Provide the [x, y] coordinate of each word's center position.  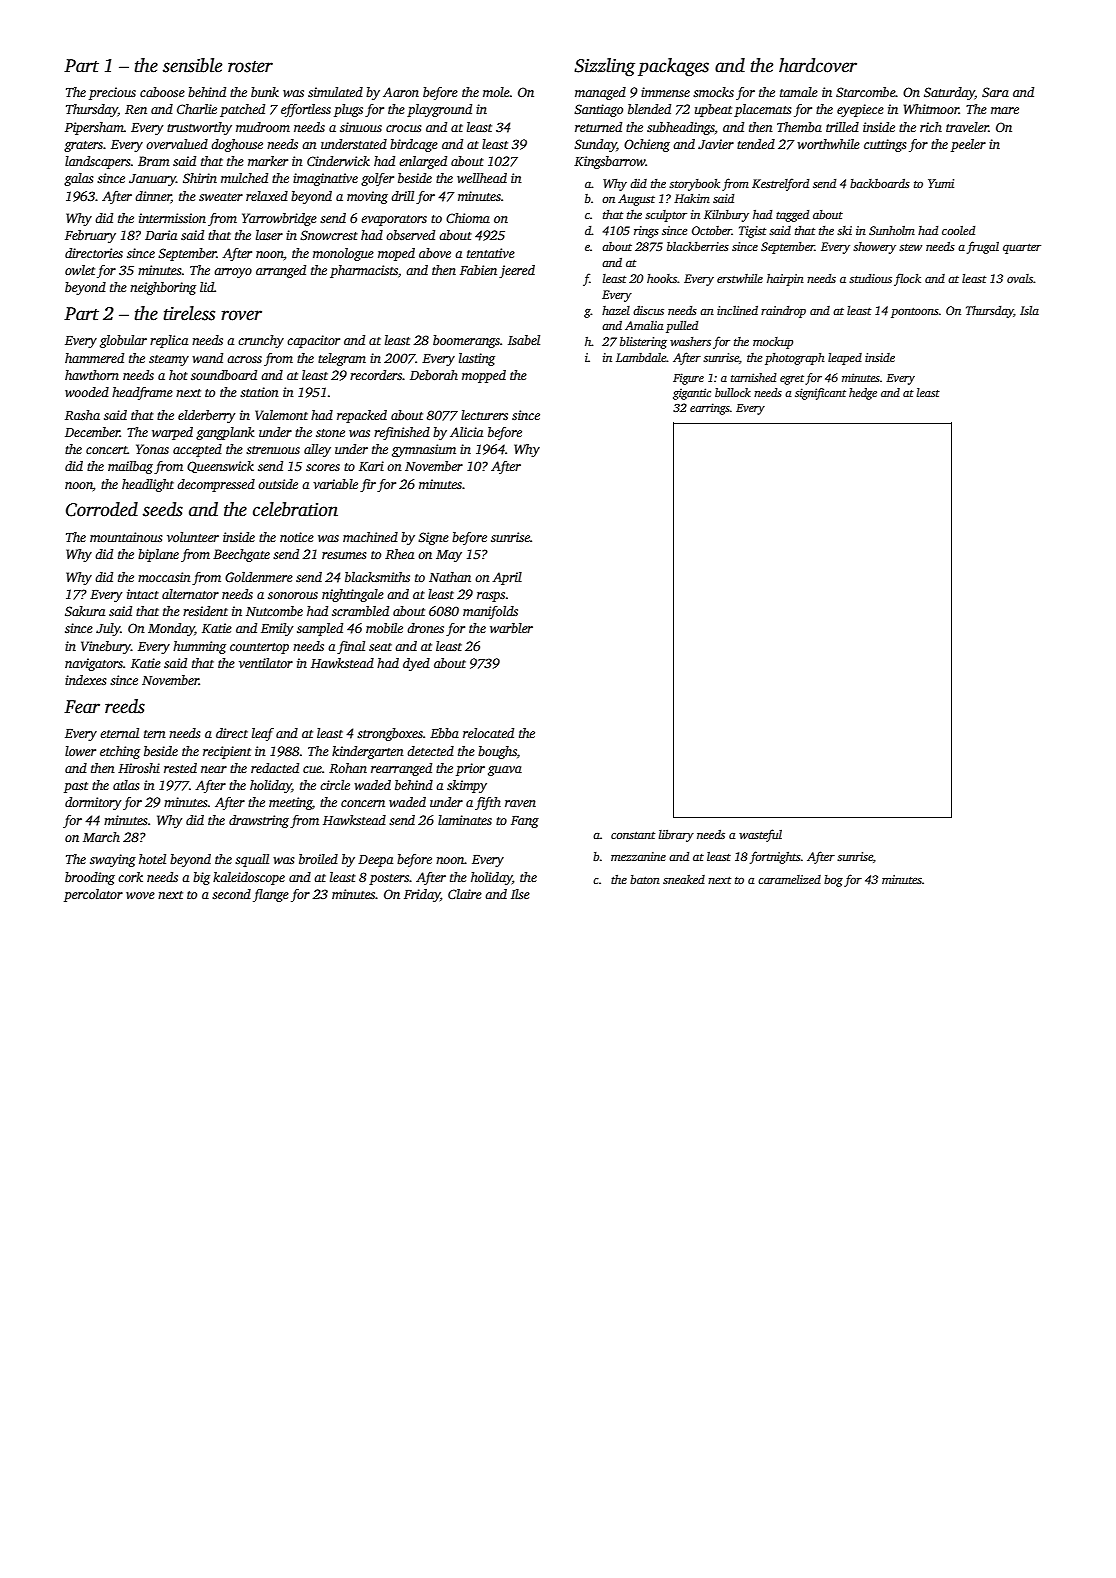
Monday [171, 629]
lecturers [484, 415]
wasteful [760, 835]
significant [820, 394]
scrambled [360, 611]
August [636, 200]
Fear [82, 707]
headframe [142, 393]
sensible [192, 65]
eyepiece [860, 110]
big [201, 878]
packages [673, 67]
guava [505, 771]
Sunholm [892, 230]
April [507, 578]
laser [269, 235]
